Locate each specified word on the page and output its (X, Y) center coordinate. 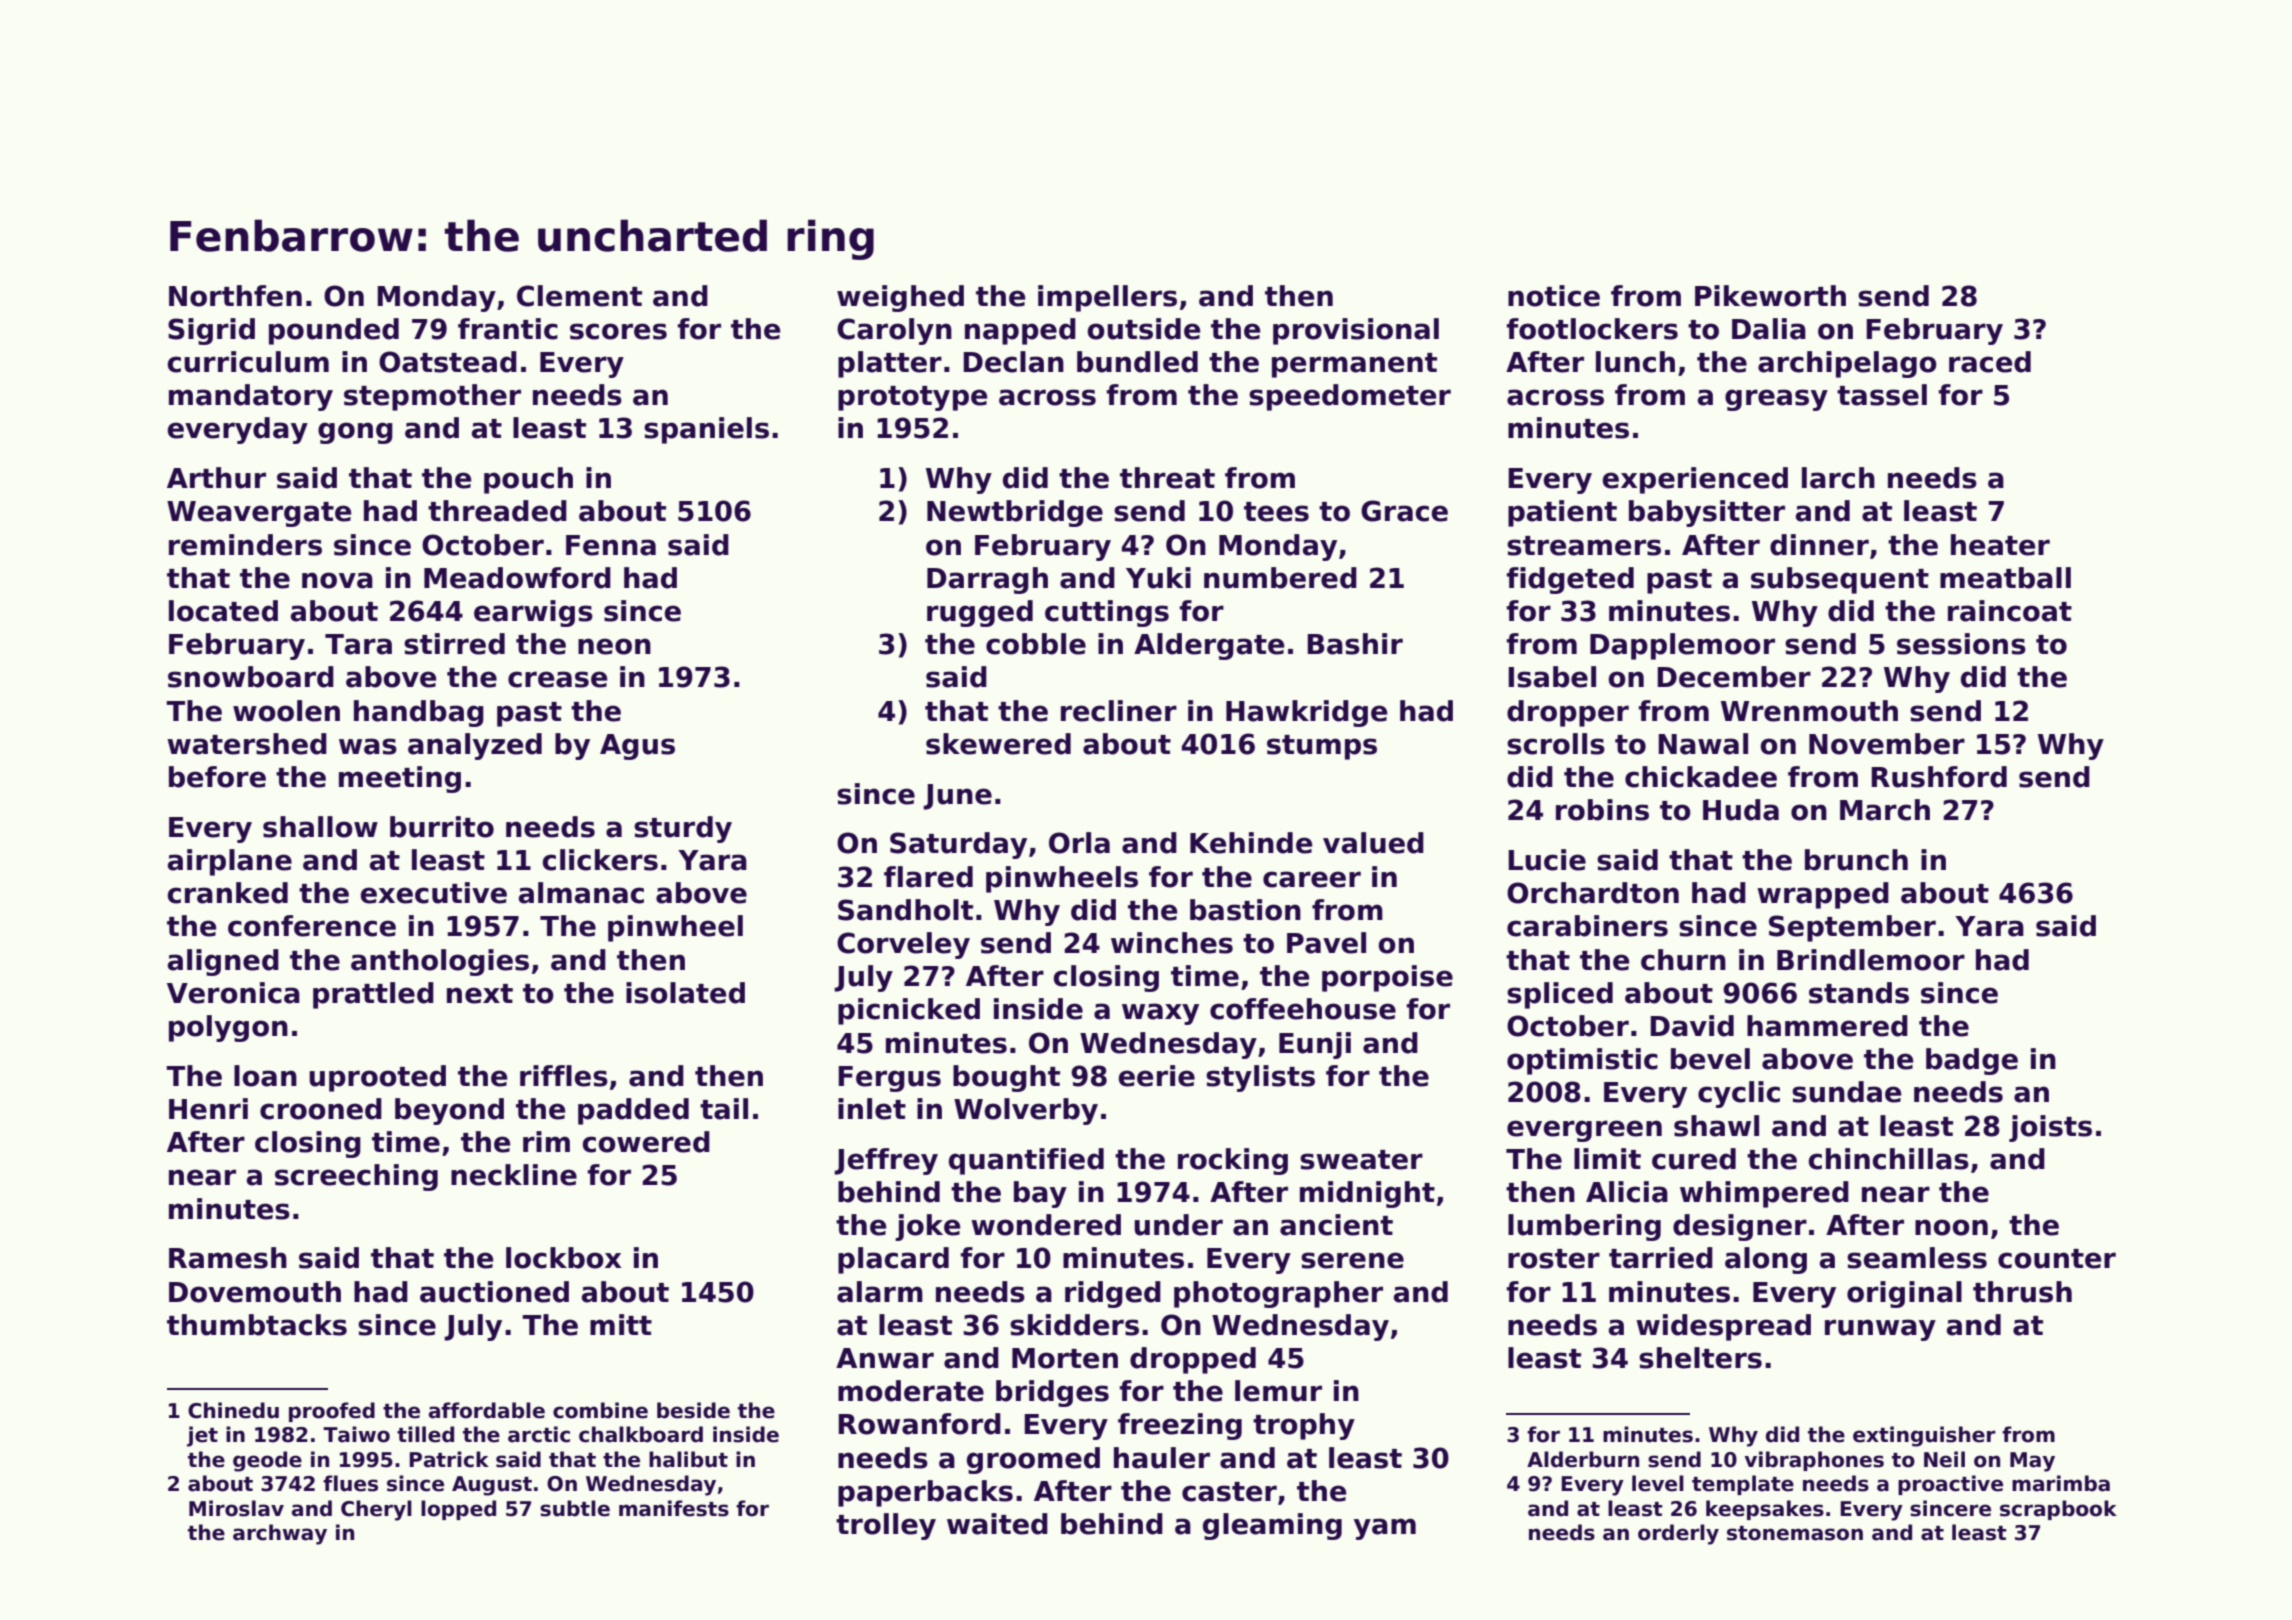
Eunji (1315, 1045)
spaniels (706, 430)
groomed (1033, 1460)
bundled (1137, 362)
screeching (356, 1177)
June (957, 797)
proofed (332, 1412)
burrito (442, 827)
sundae (1846, 1092)
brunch (1856, 860)
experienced (1695, 480)
